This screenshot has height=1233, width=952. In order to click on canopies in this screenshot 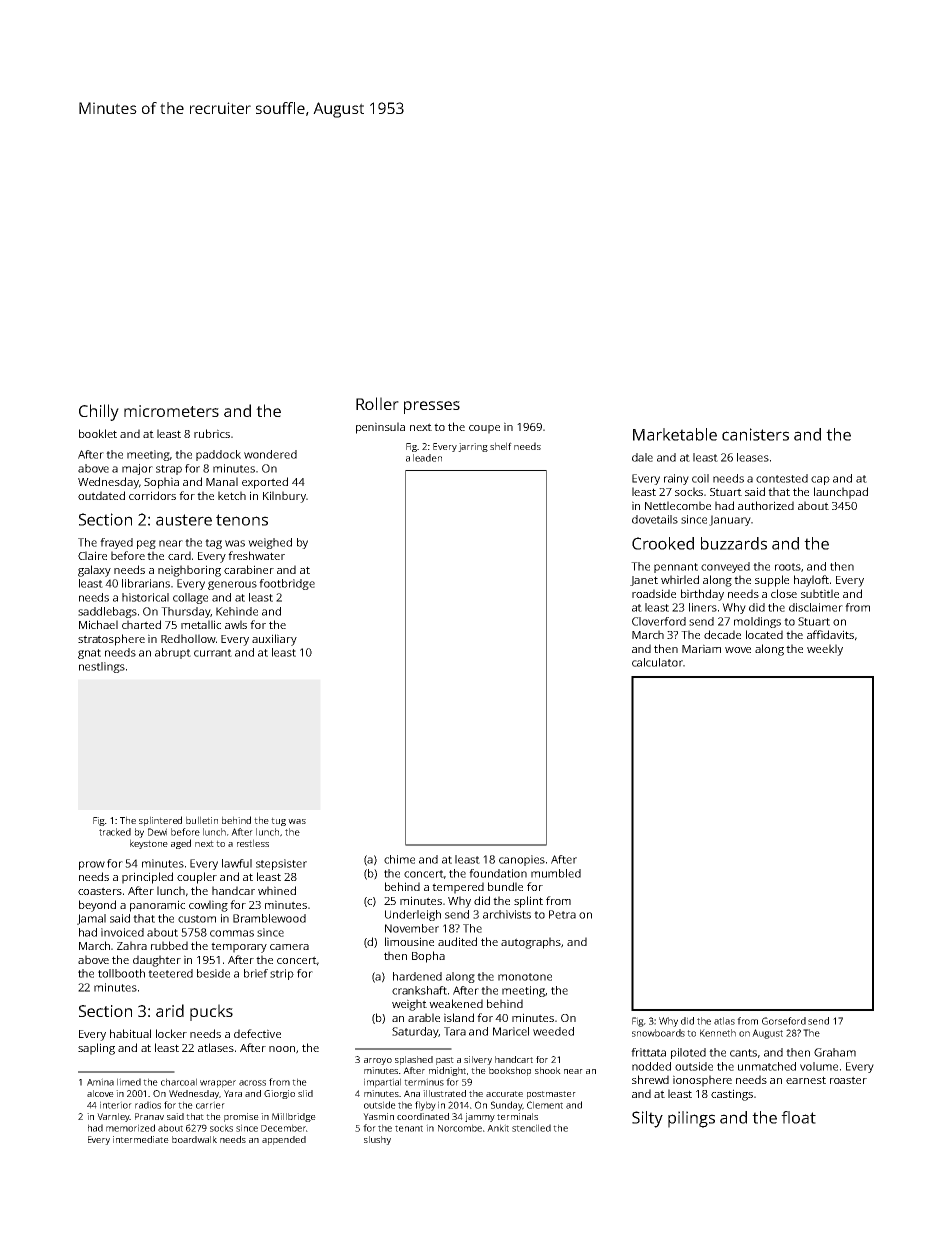, I will do `click(522, 860)`.
